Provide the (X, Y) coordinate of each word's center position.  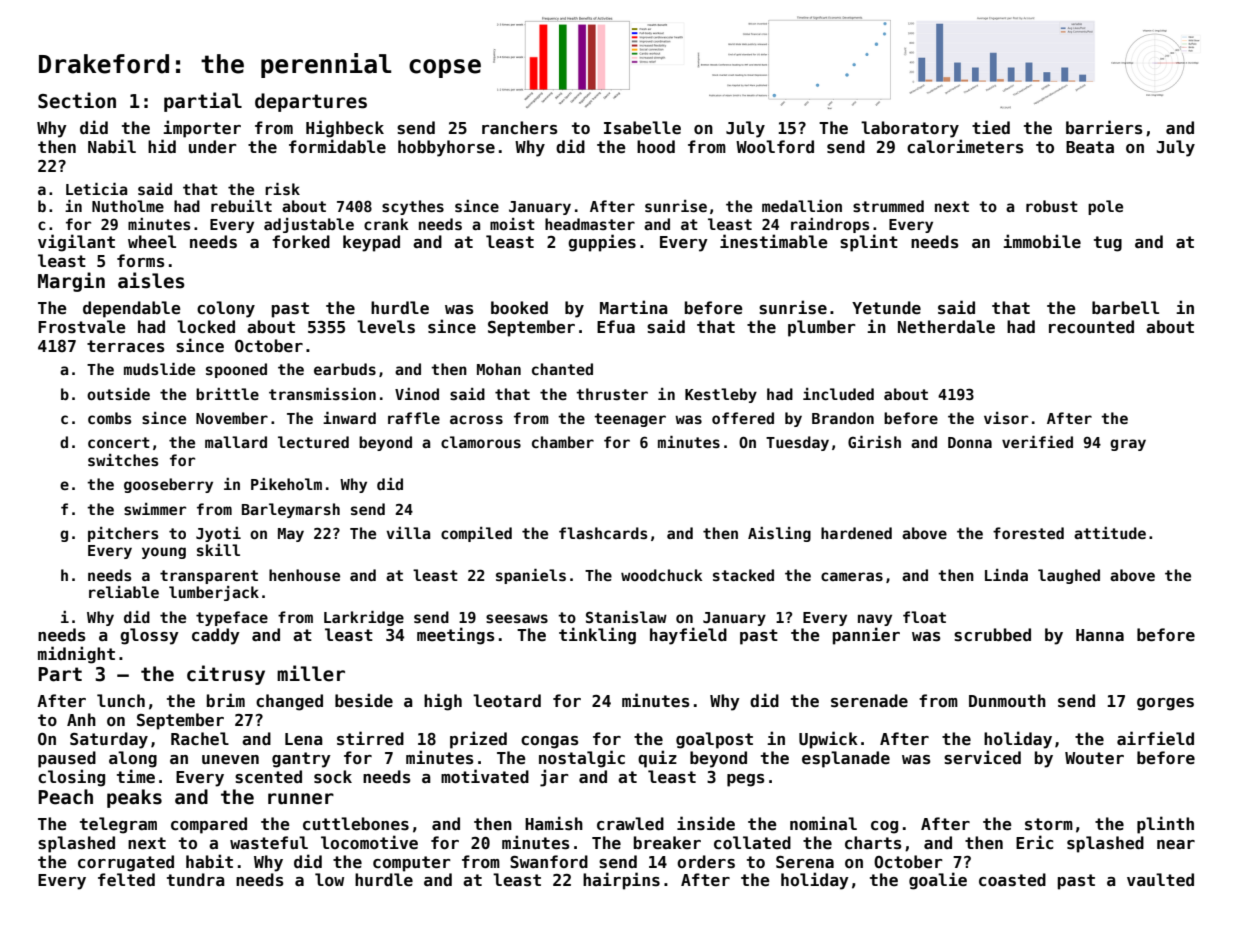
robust (1052, 206)
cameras (852, 576)
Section (77, 100)
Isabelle (642, 128)
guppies (602, 243)
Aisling (779, 534)
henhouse (304, 575)
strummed (888, 206)
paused (67, 759)
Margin (71, 282)
